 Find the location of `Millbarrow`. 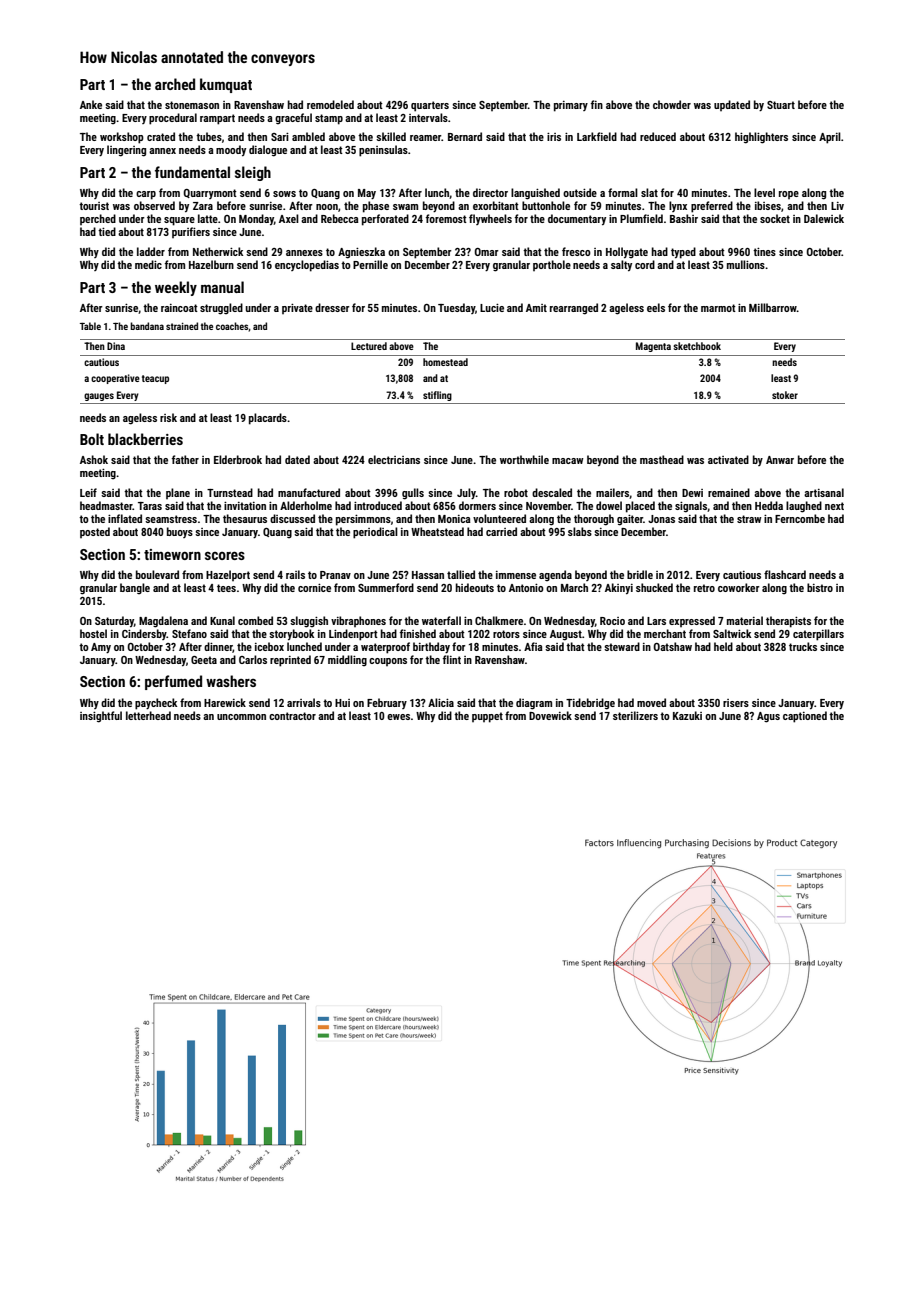

Millbarrow is located at coordinates (773, 307).
